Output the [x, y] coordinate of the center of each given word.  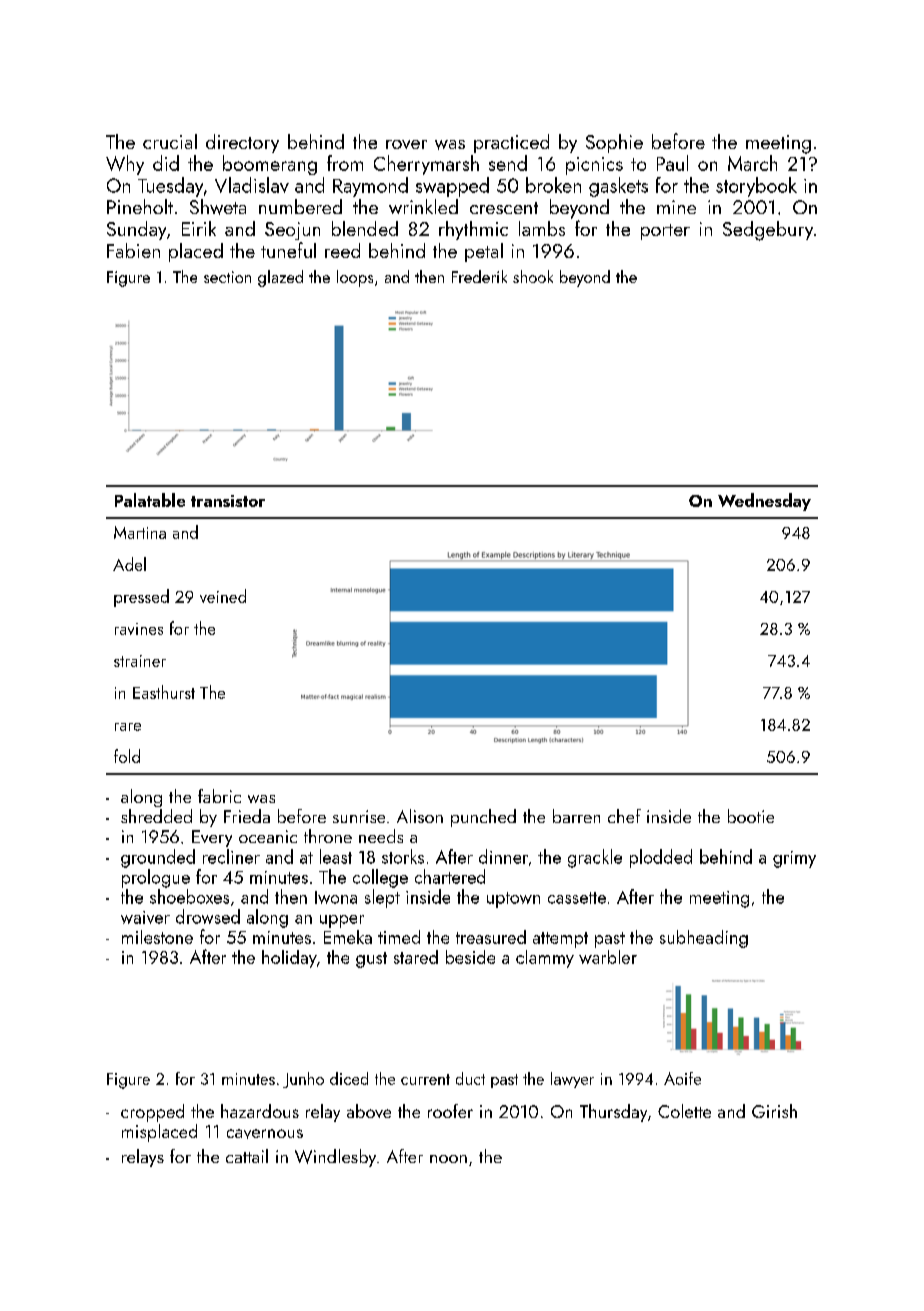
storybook [756, 187]
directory [242, 143]
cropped [152, 1113]
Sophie [614, 143]
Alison [420, 816]
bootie [751, 816]
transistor [228, 501]
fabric [219, 796]
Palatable [150, 500]
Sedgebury [768, 231]
